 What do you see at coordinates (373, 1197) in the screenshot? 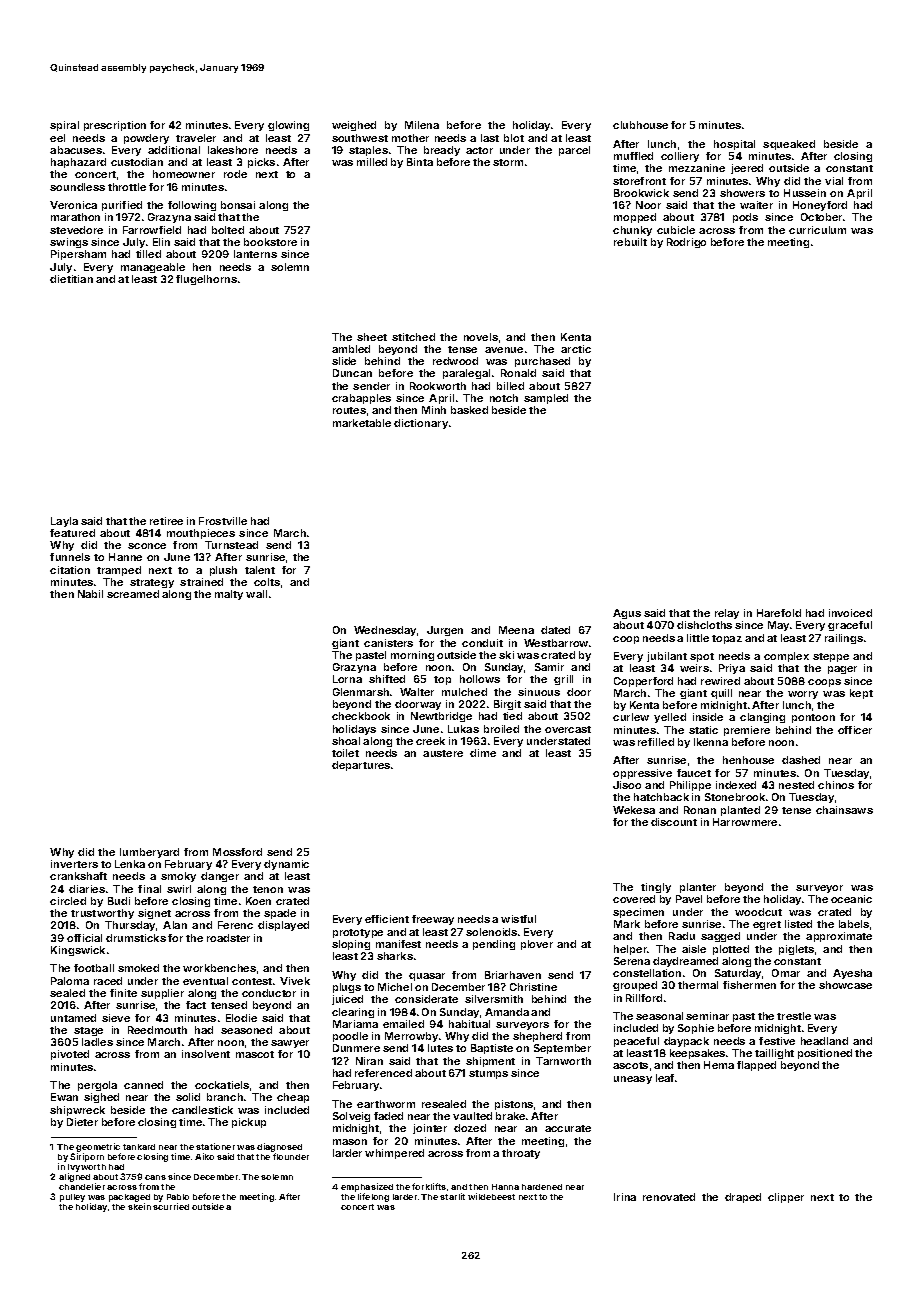
I see `lifelong` at bounding box center [373, 1197].
